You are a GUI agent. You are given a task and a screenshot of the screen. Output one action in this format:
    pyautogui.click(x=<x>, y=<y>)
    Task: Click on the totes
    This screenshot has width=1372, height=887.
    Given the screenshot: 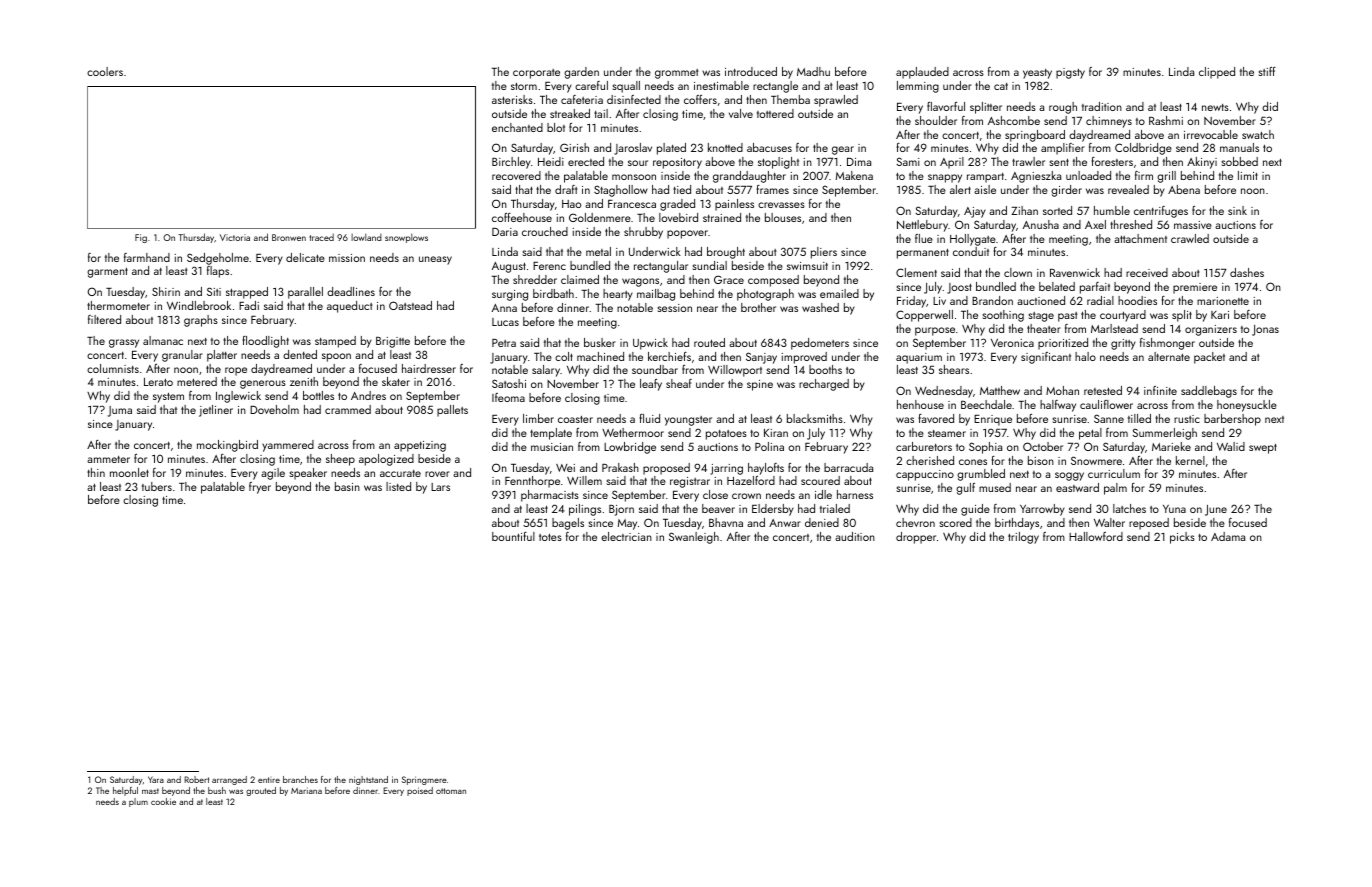 What is the action you would take?
    pyautogui.click(x=550, y=537)
